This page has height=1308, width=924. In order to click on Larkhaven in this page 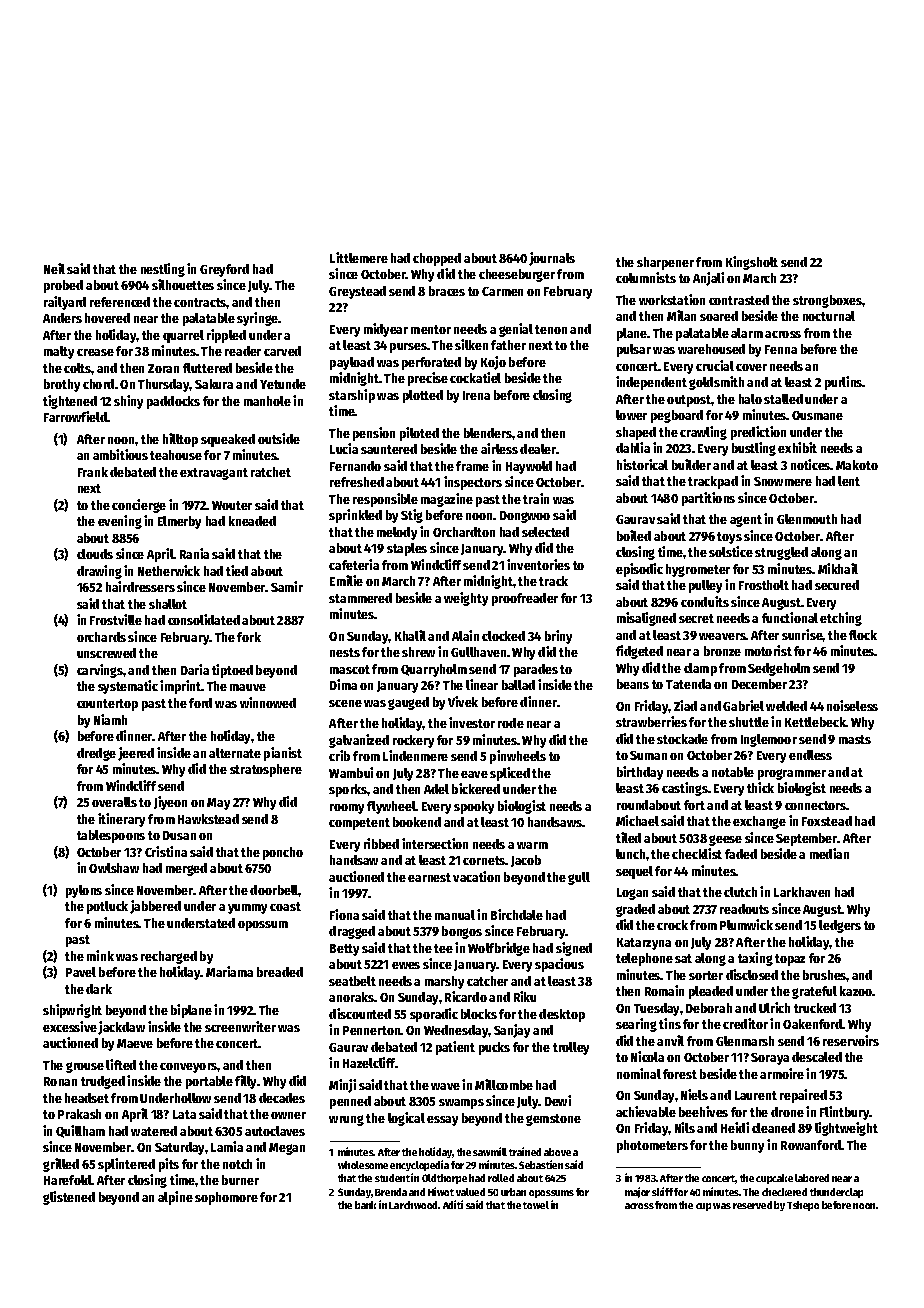, I will do `click(802, 892)`.
